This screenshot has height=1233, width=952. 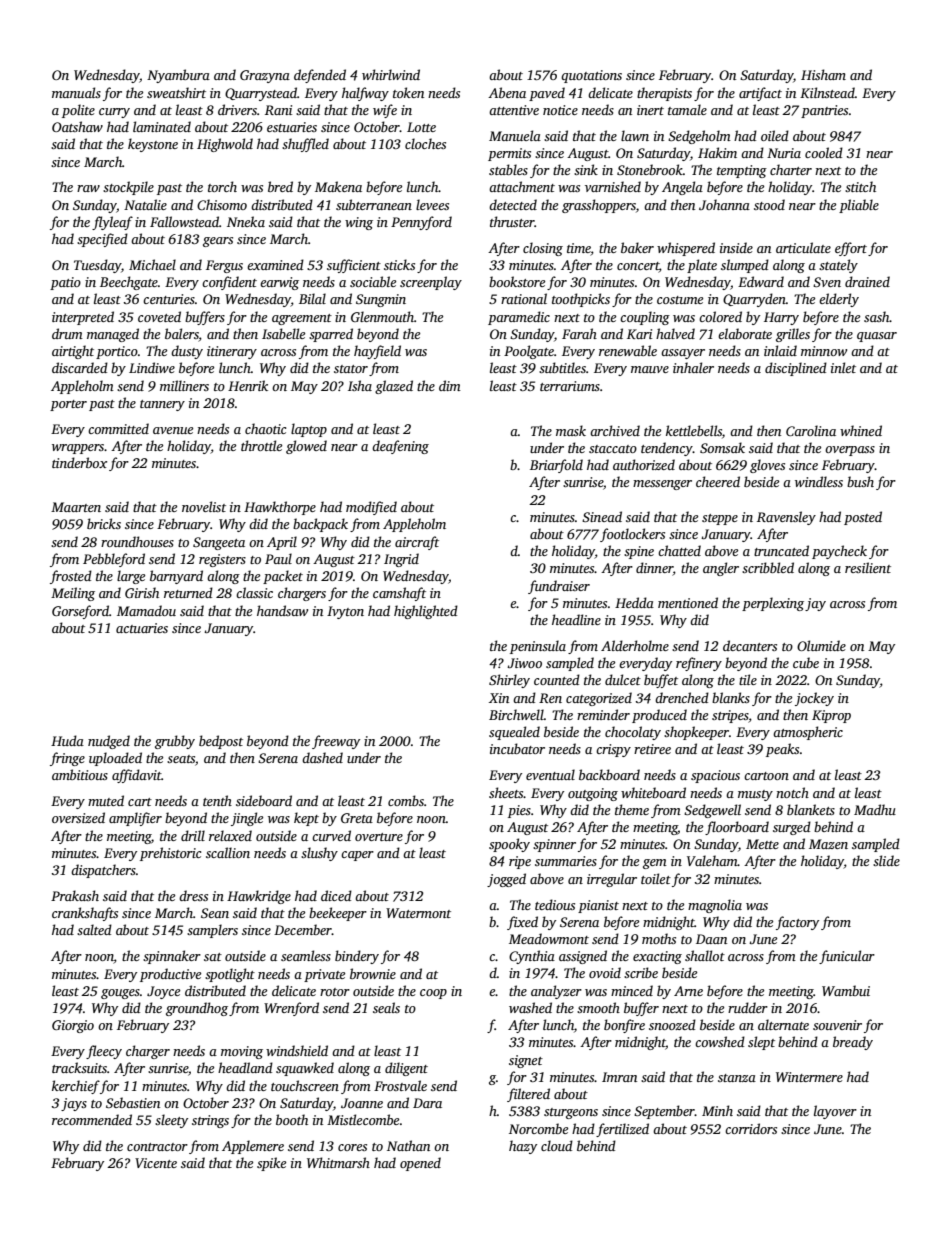 I want to click on Briarfold, so click(x=556, y=466).
